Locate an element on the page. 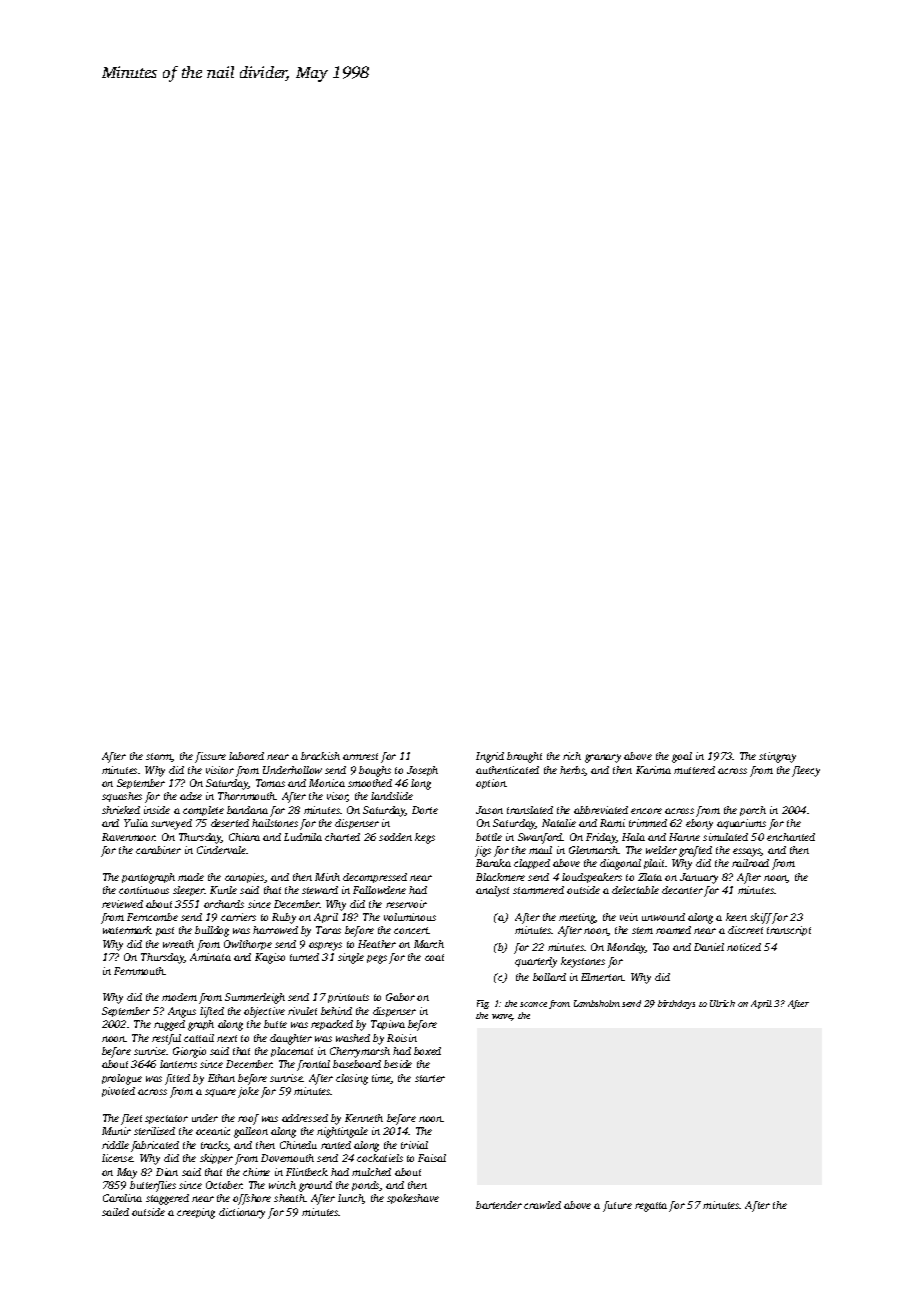 Image resolution: width=924 pixels, height=1308 pixels. decompressed is located at coordinates (375, 878).
